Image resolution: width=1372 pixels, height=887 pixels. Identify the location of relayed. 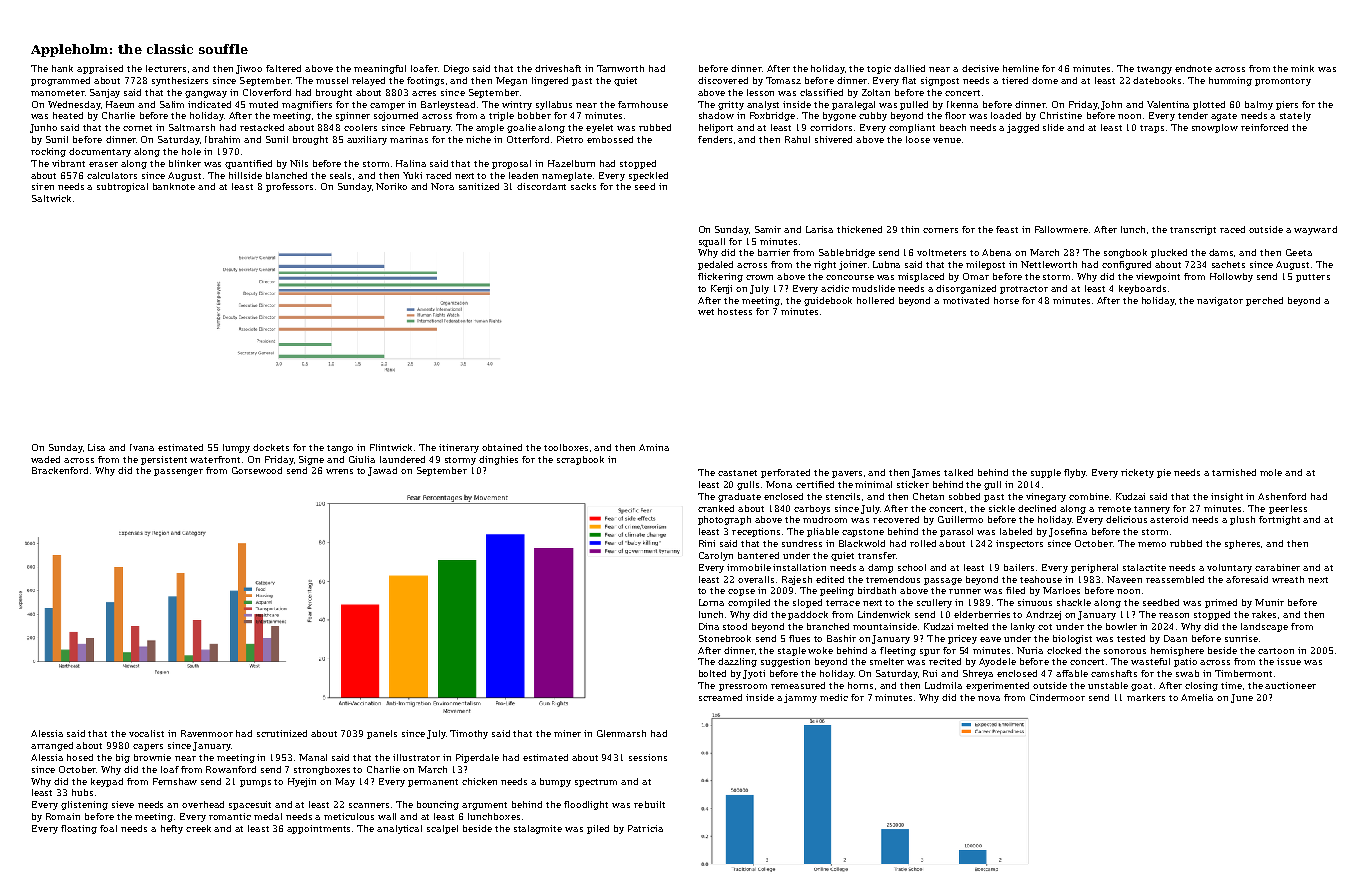
(368, 81).
